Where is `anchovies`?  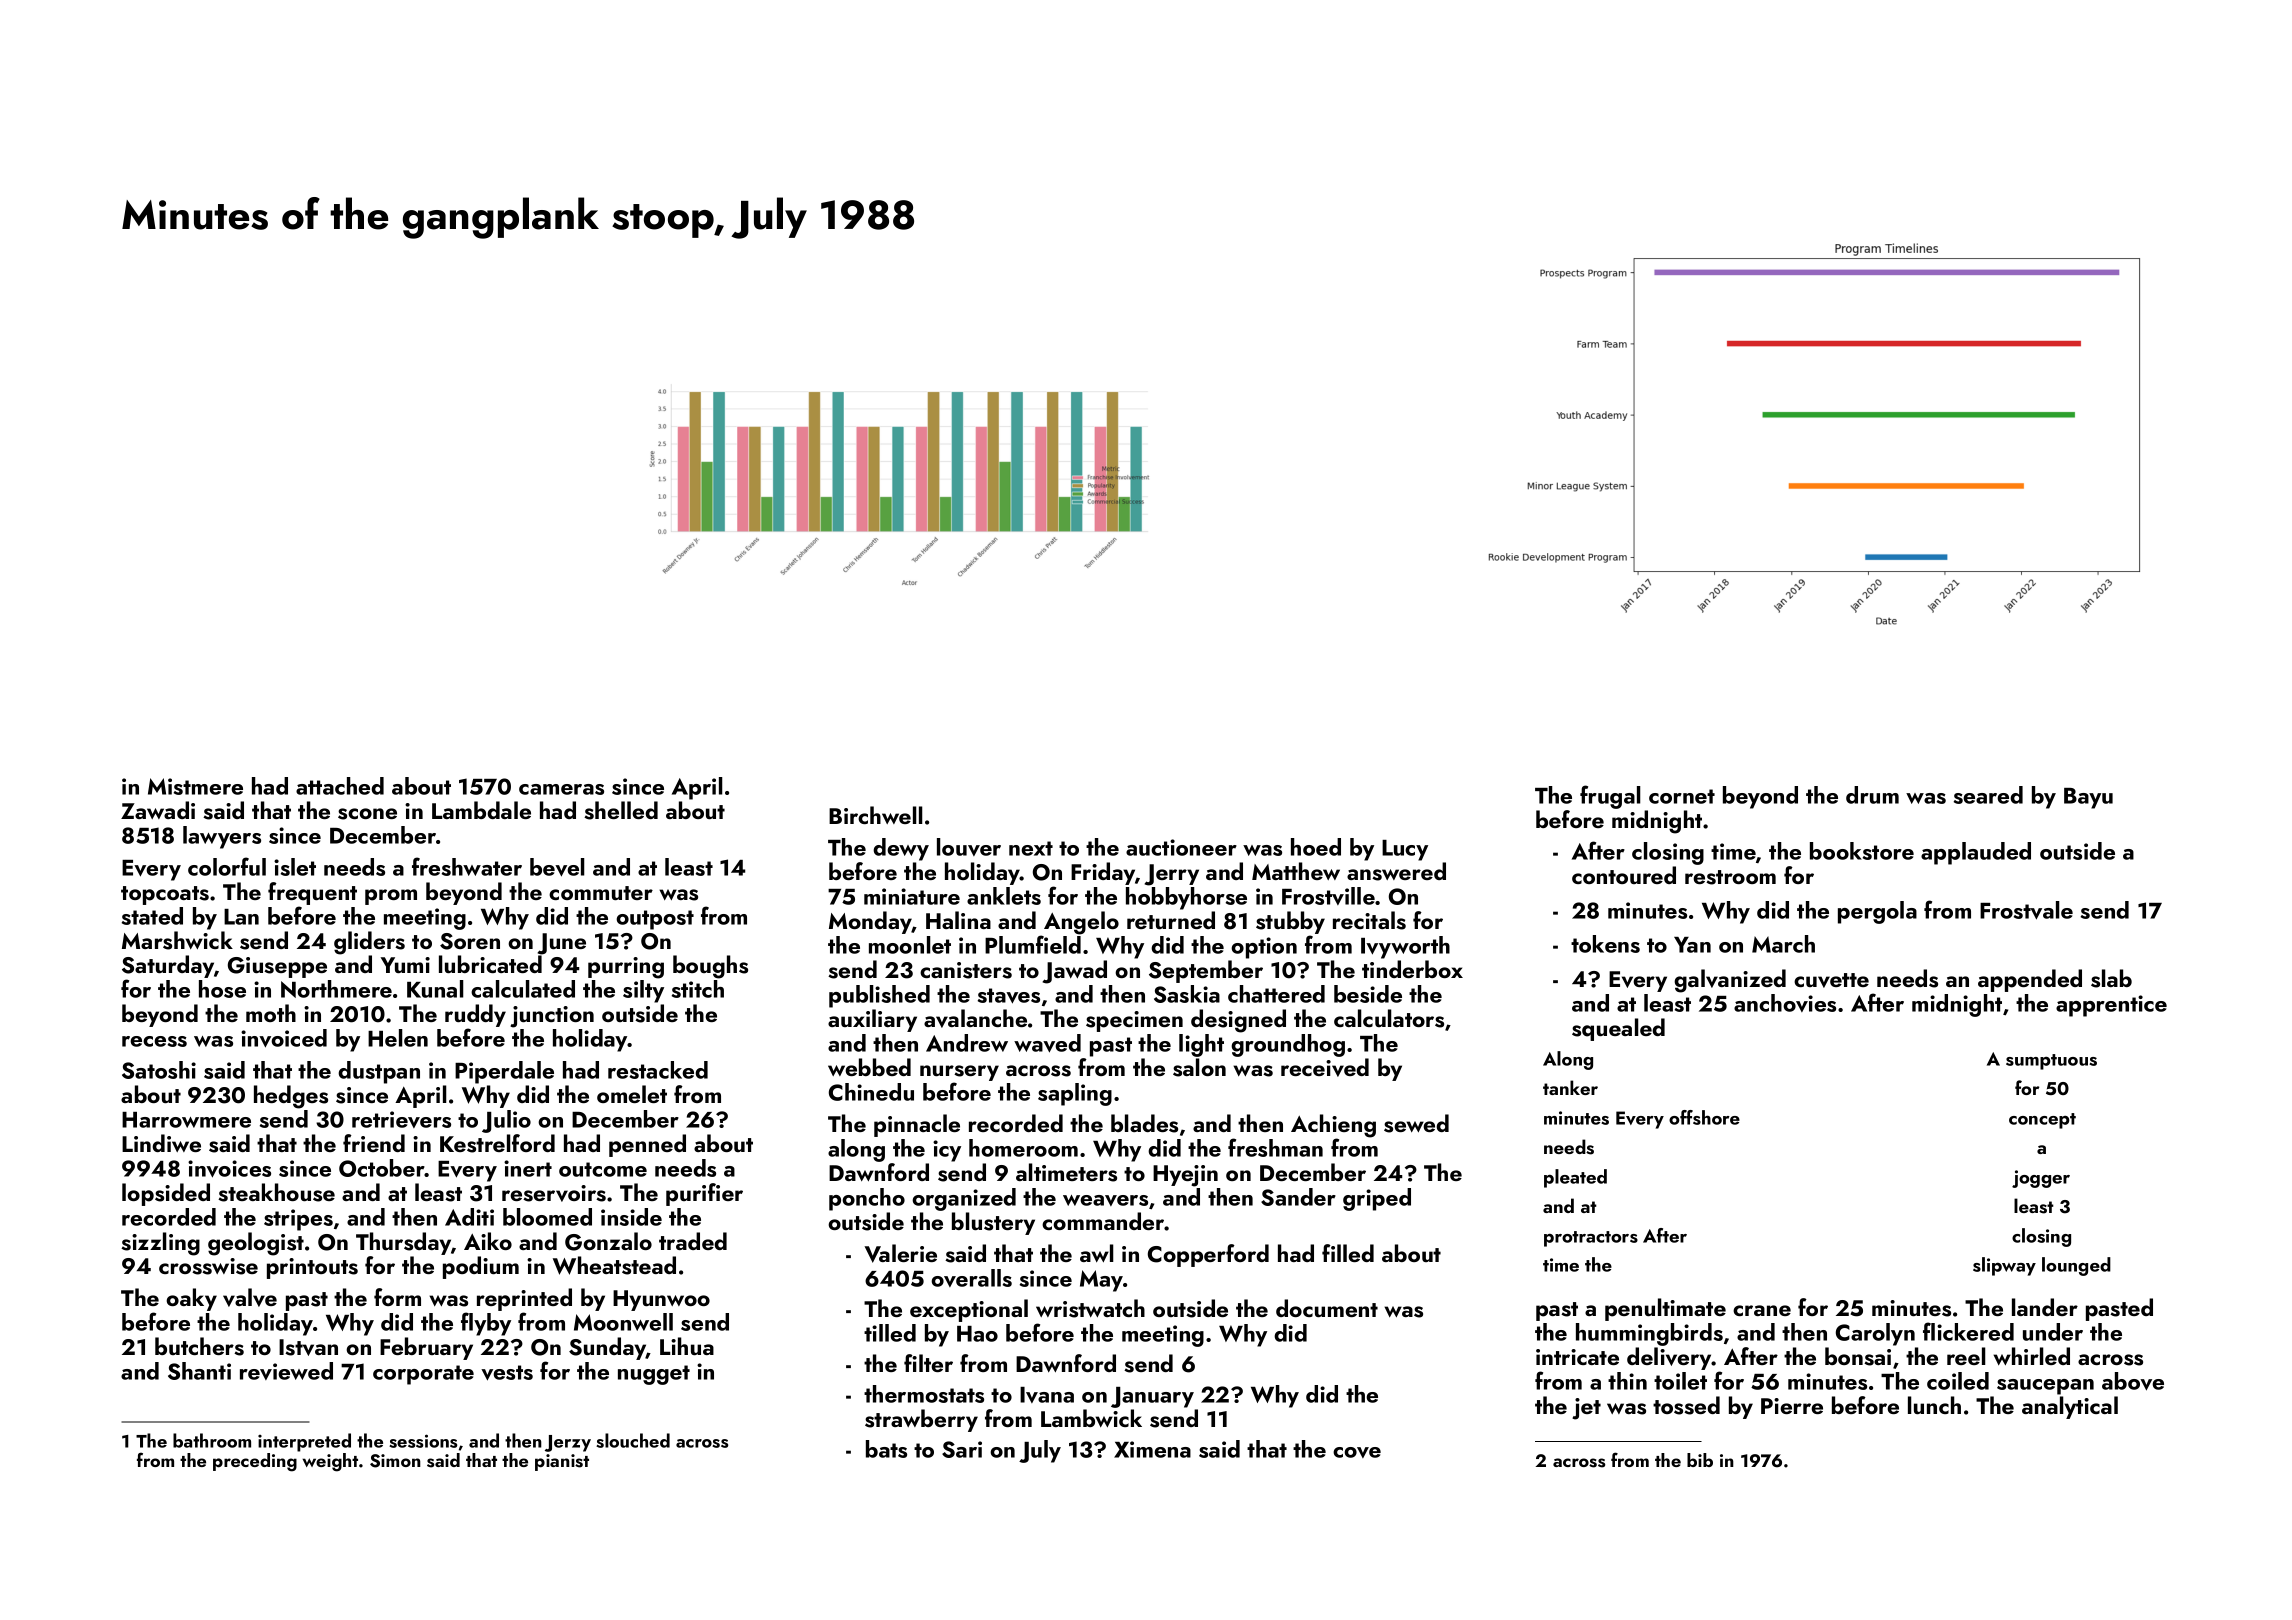
anchovies is located at coordinates (1785, 1003).
